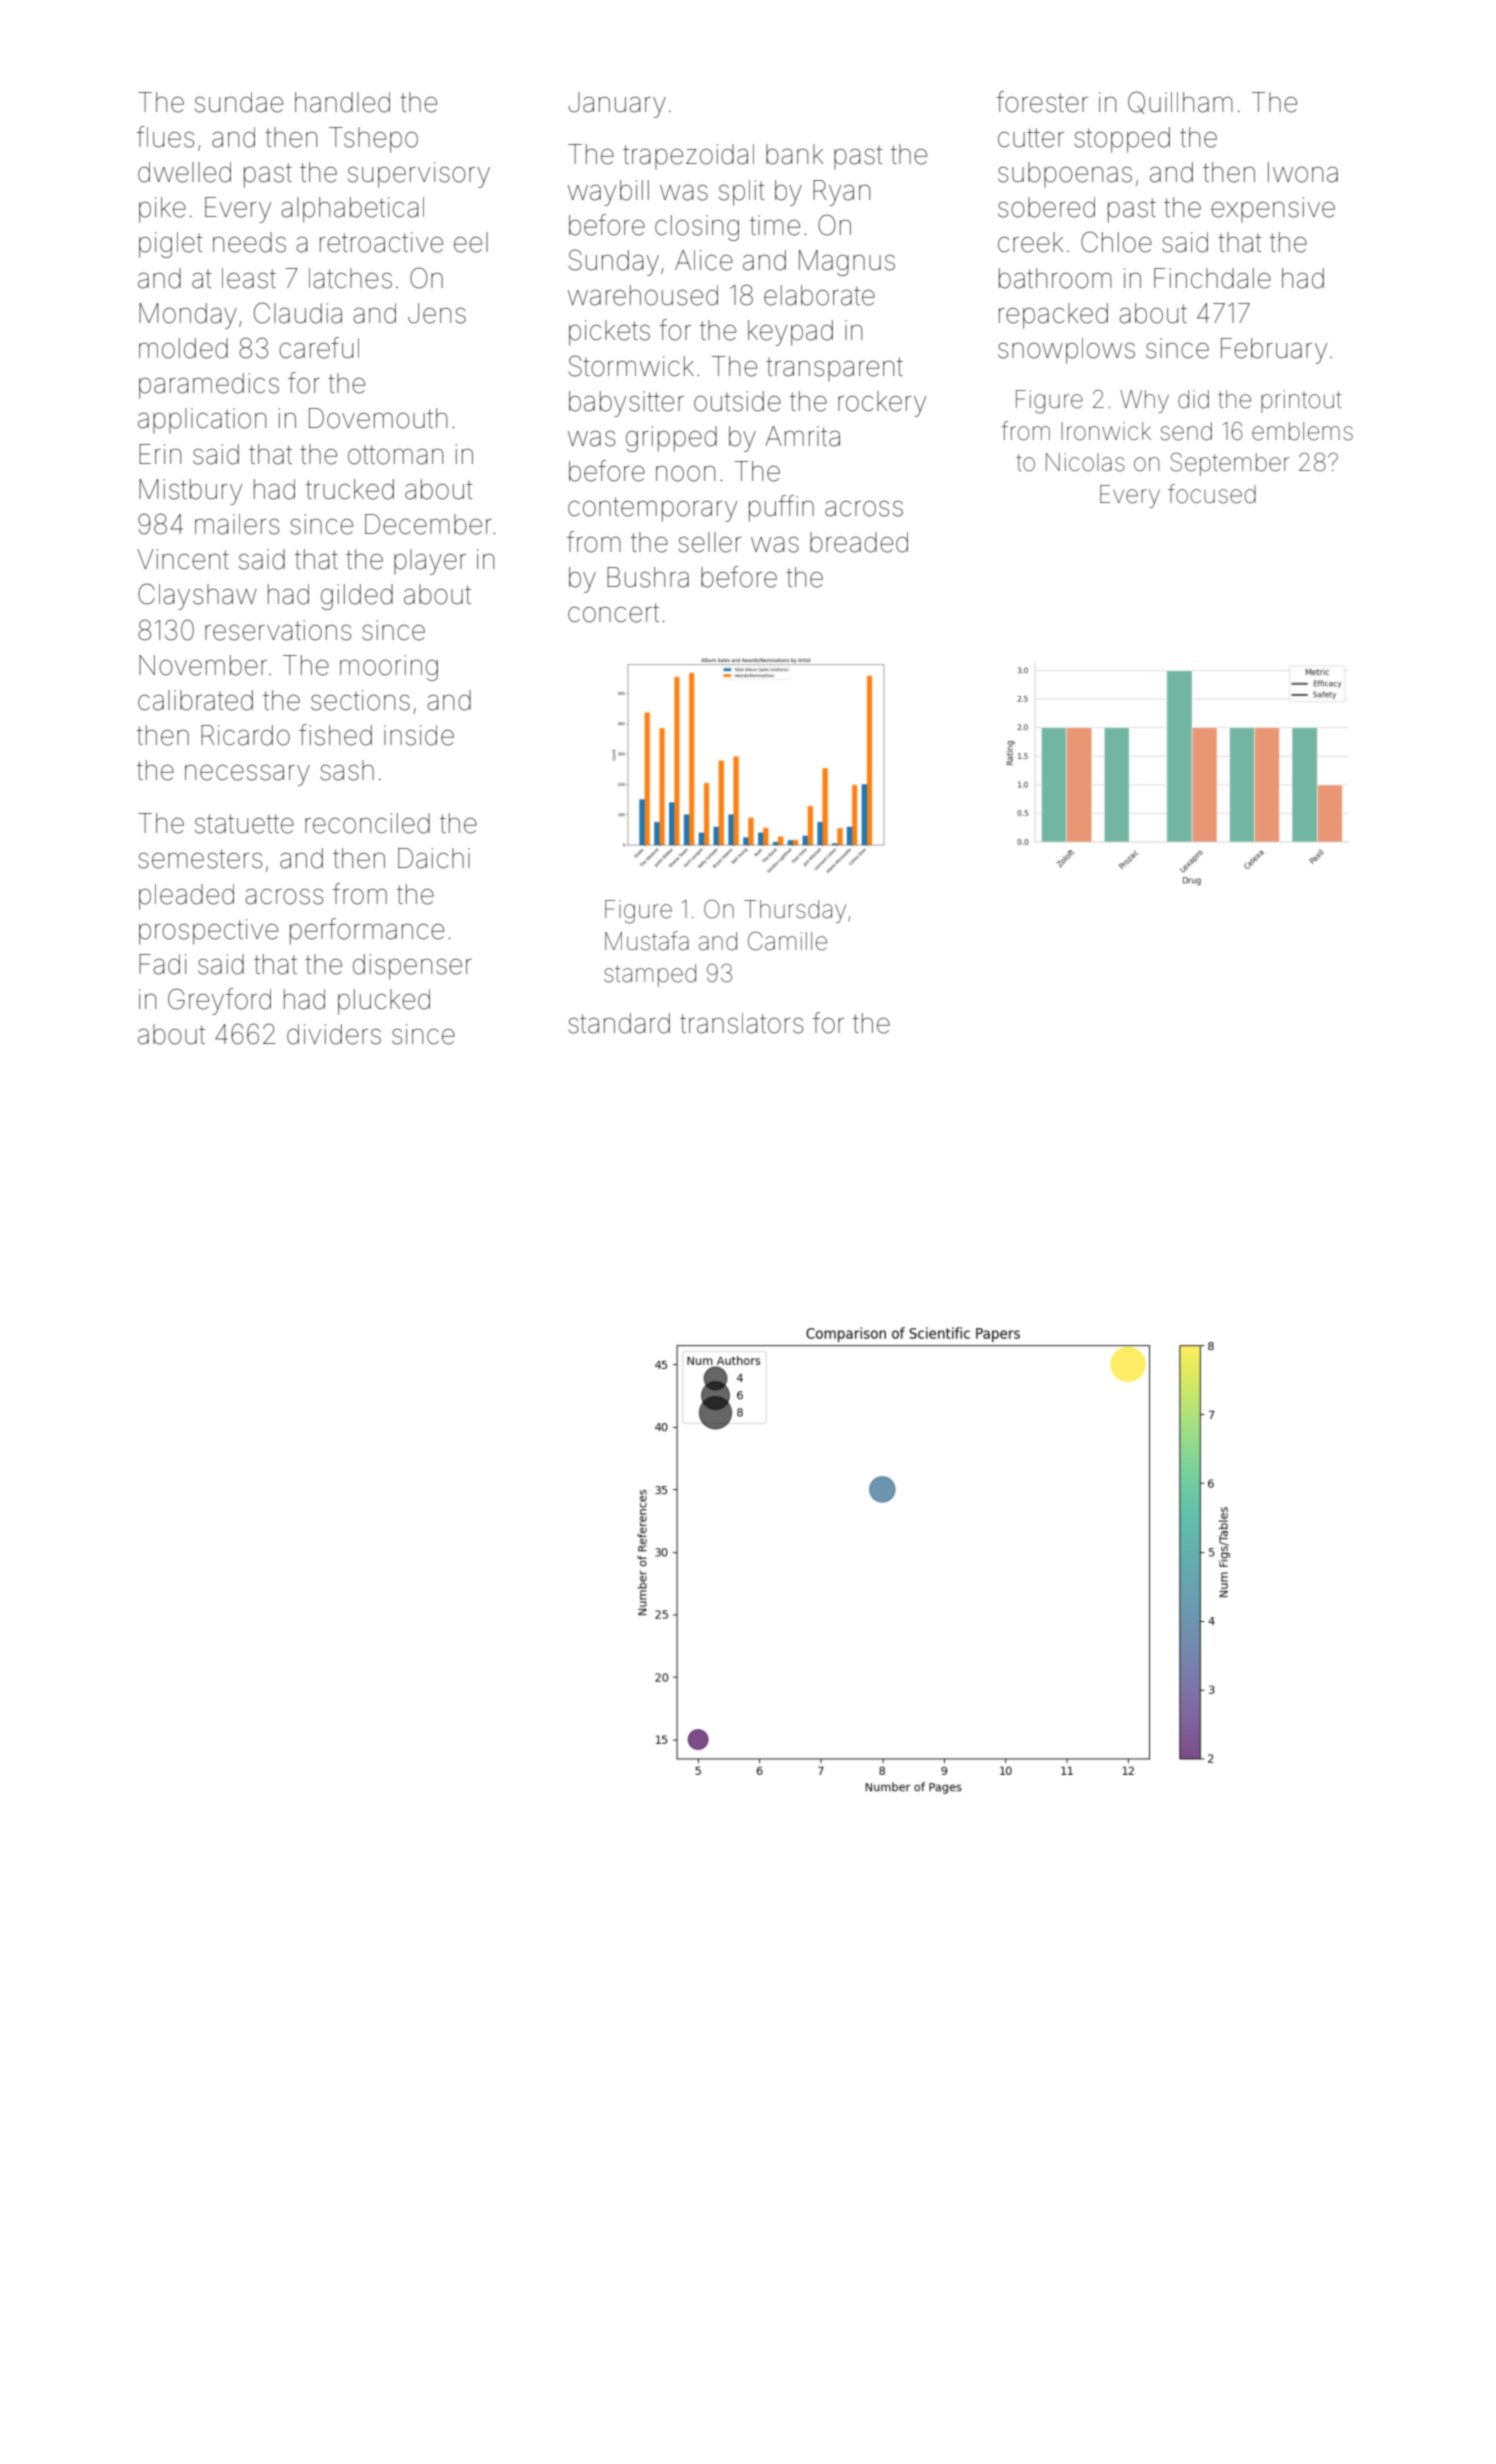  What do you see at coordinates (437, 313) in the screenshot?
I see `Jens` at bounding box center [437, 313].
